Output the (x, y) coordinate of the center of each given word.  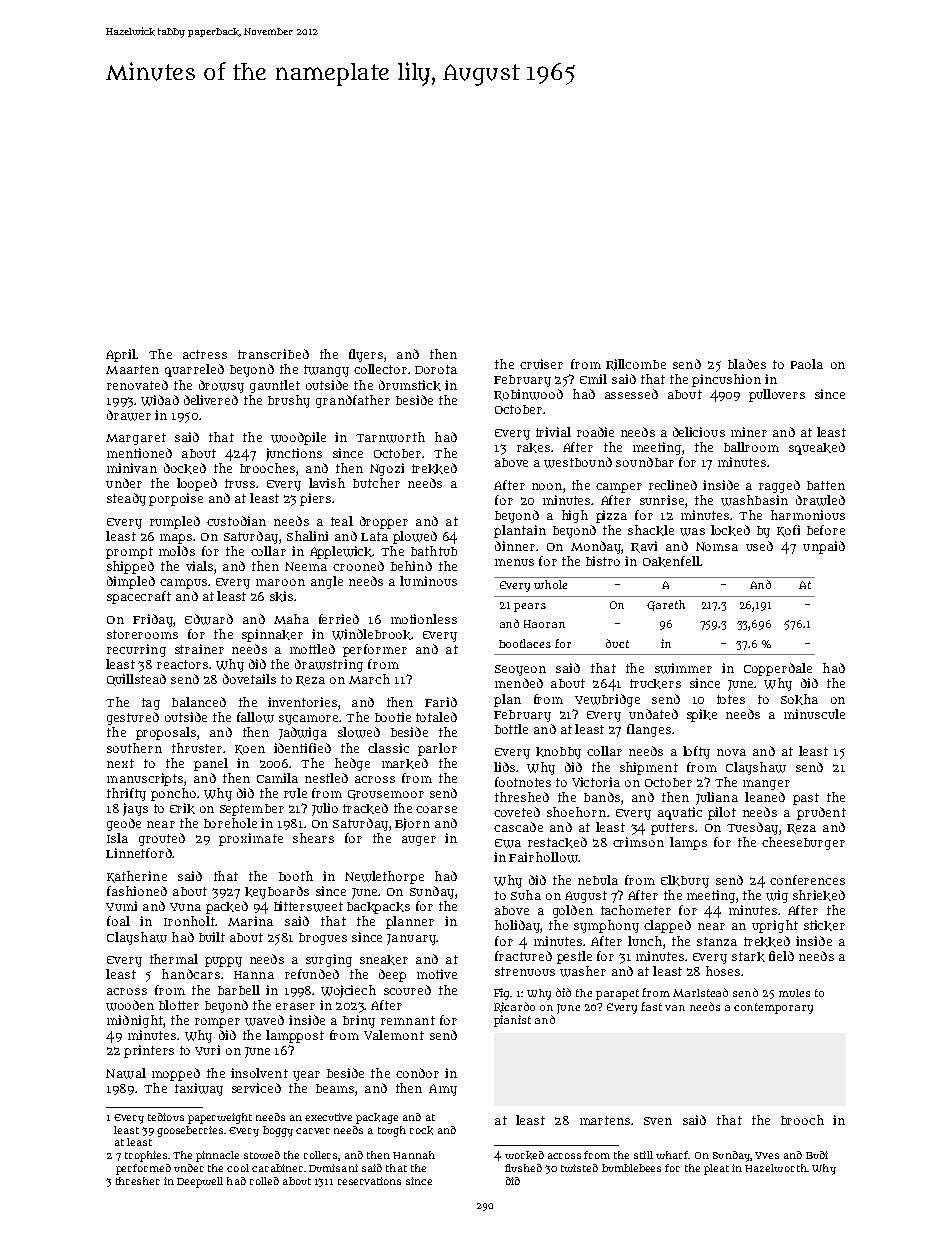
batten (826, 485)
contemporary (773, 1008)
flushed (523, 1168)
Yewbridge (607, 700)
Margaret (136, 439)
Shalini (307, 536)
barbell (239, 990)
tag (151, 704)
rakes (533, 448)
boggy (278, 1131)
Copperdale (778, 669)
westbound (578, 462)
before (826, 530)
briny (359, 1021)
